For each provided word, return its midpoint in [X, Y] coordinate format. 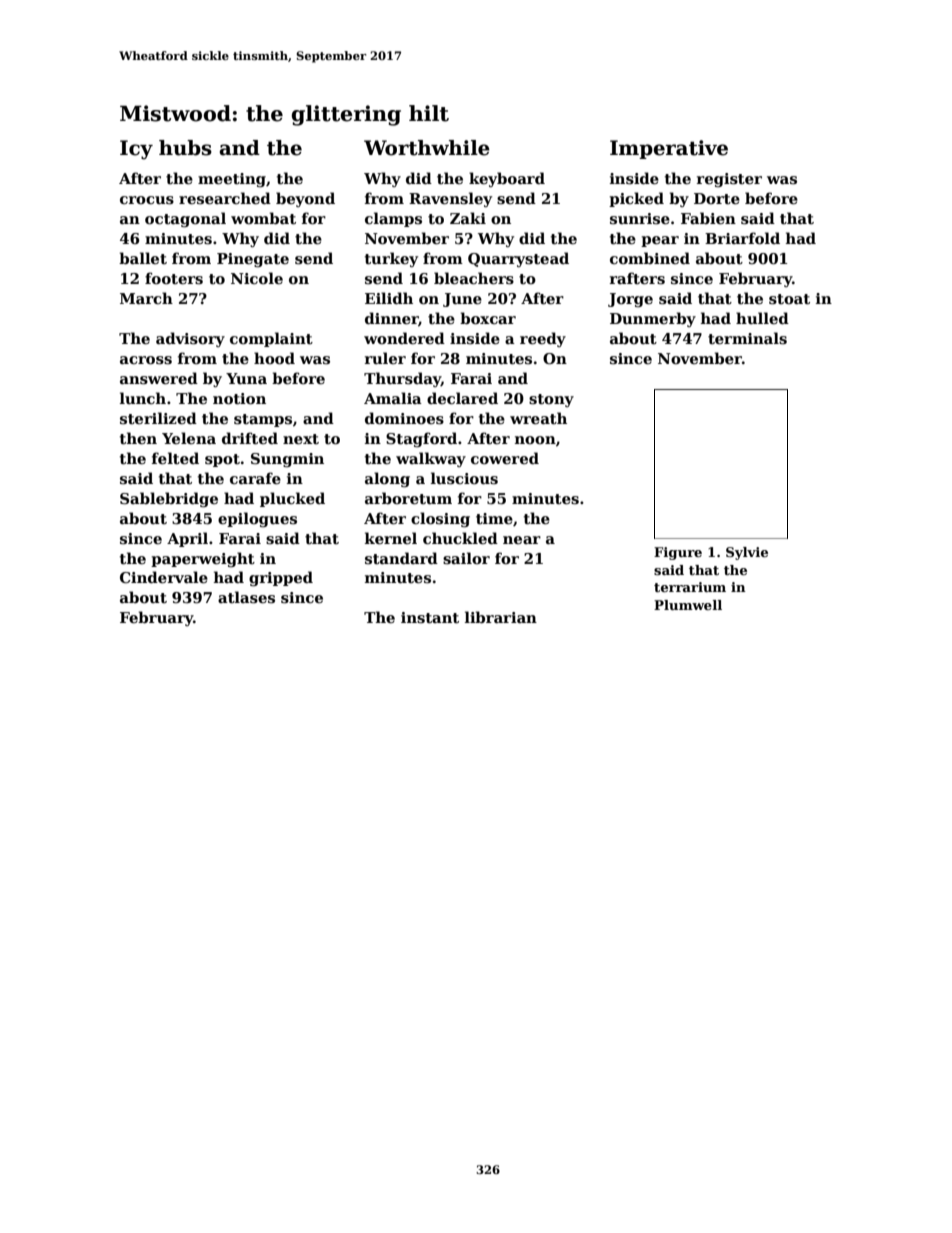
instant [430, 617]
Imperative [669, 149]
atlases [246, 597]
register [729, 180]
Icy [136, 150]
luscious [464, 478]
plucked [292, 499]
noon [535, 440]
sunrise [640, 218]
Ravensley [450, 199]
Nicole [257, 278]
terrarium [690, 587]
